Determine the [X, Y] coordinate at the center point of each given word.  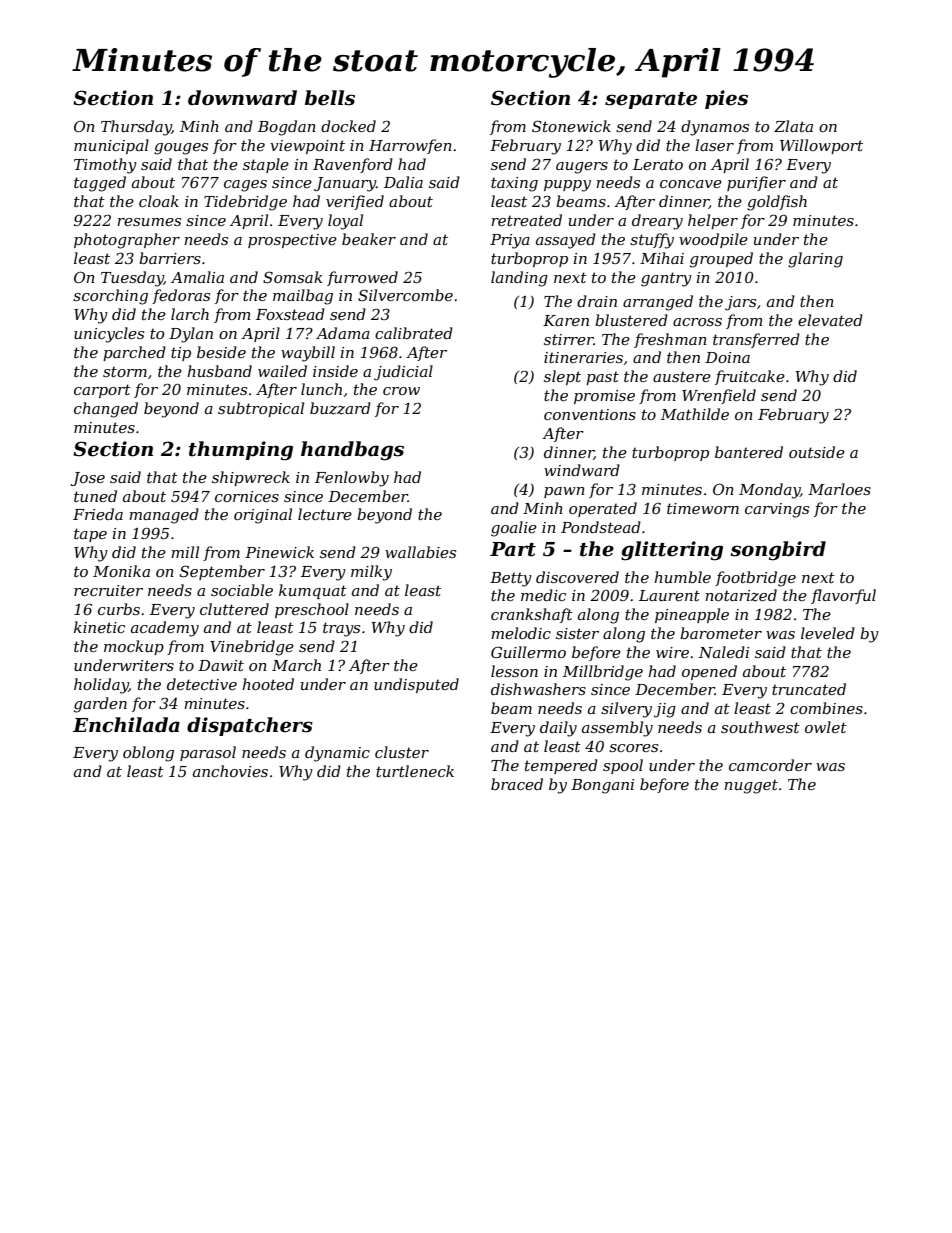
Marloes [839, 489]
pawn [564, 492]
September [222, 572]
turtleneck [415, 771]
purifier [756, 183]
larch [190, 314]
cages [245, 186]
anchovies [230, 771]
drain [597, 301]
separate [651, 100]
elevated [830, 320]
